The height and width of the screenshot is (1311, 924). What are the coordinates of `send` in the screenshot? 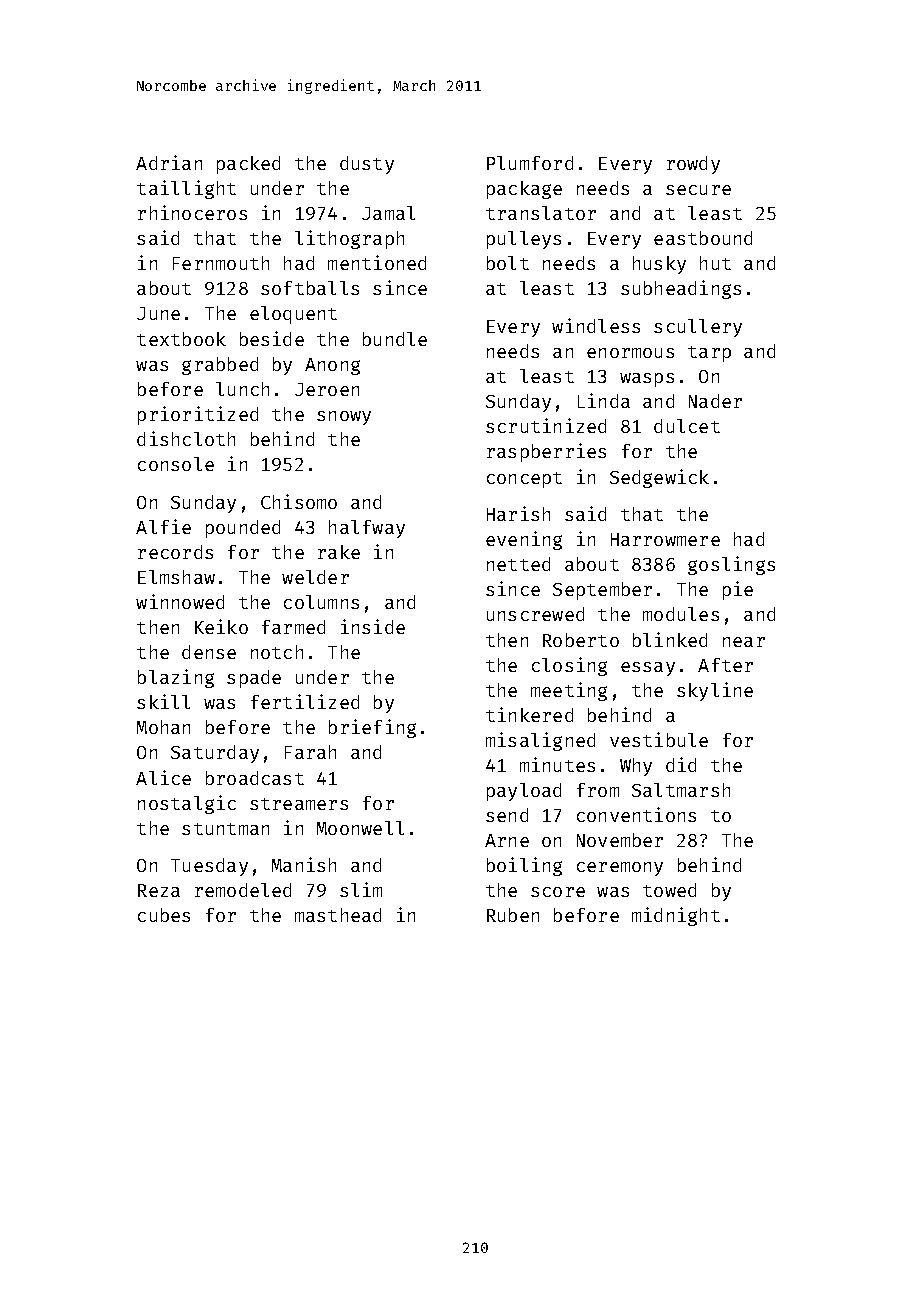 It's located at (507, 815).
